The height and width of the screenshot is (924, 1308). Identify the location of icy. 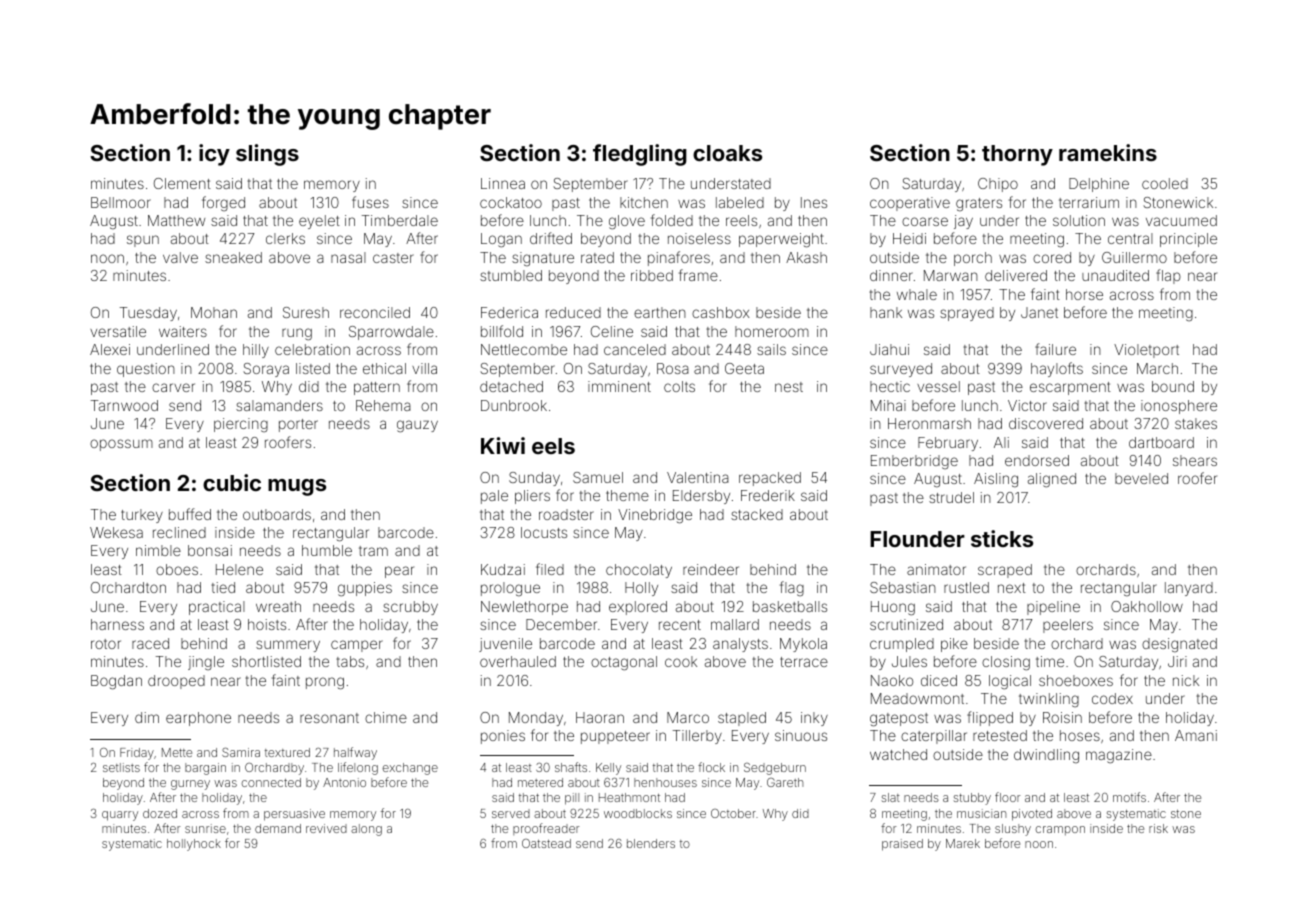
(214, 155).
